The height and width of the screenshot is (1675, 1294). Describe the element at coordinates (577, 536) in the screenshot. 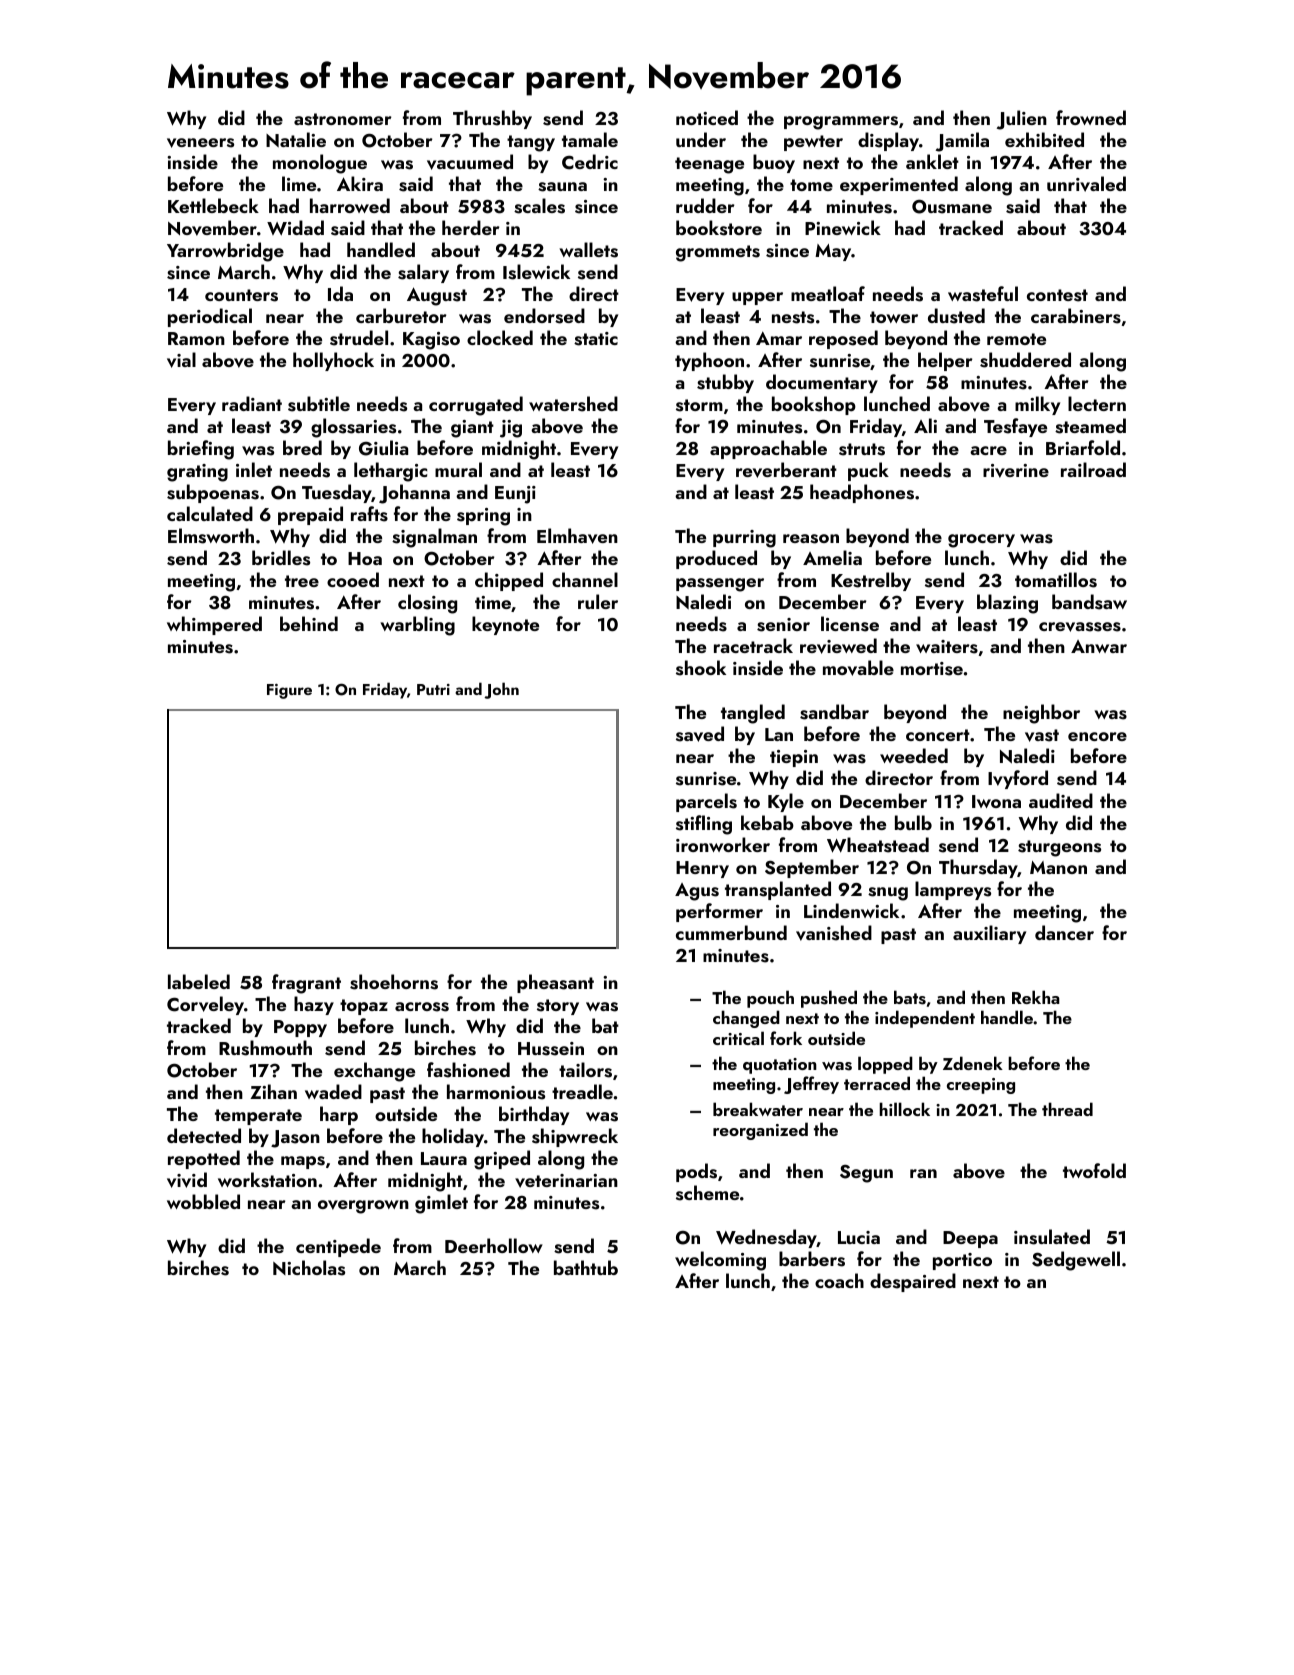

I see `Elmhaven` at that location.
